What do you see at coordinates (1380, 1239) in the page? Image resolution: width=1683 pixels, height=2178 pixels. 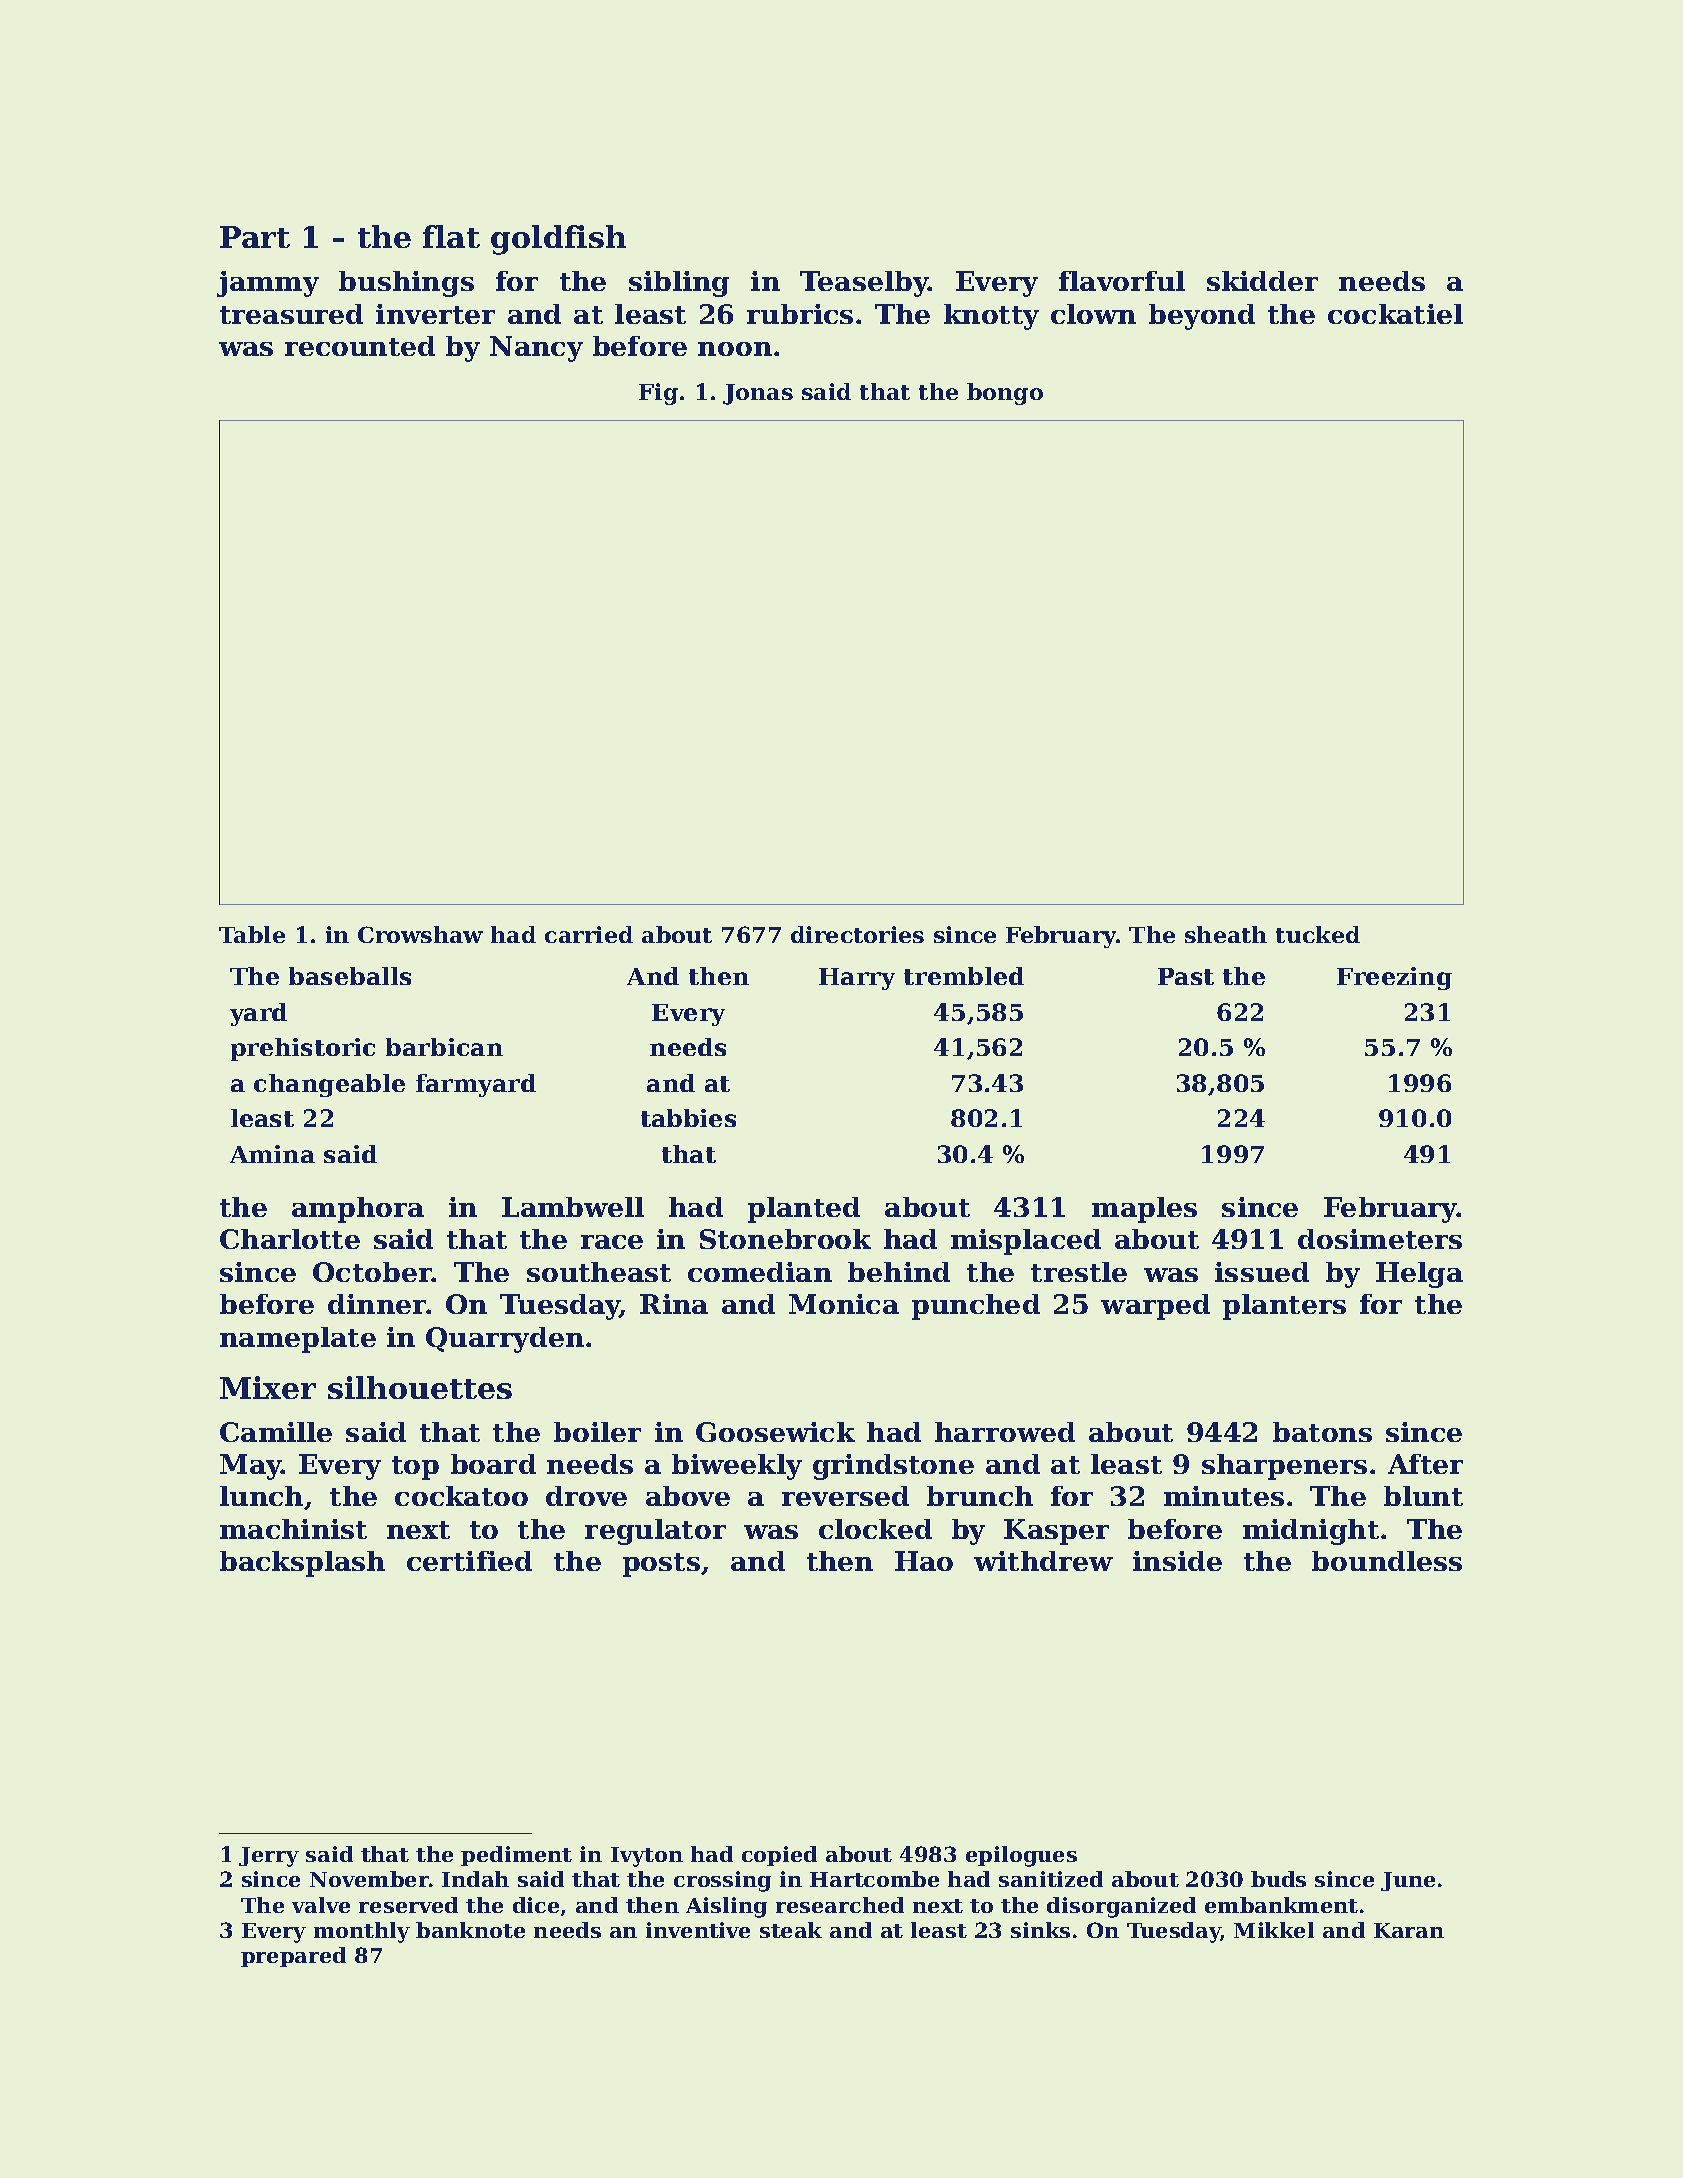 I see `dosimeters` at bounding box center [1380, 1239].
